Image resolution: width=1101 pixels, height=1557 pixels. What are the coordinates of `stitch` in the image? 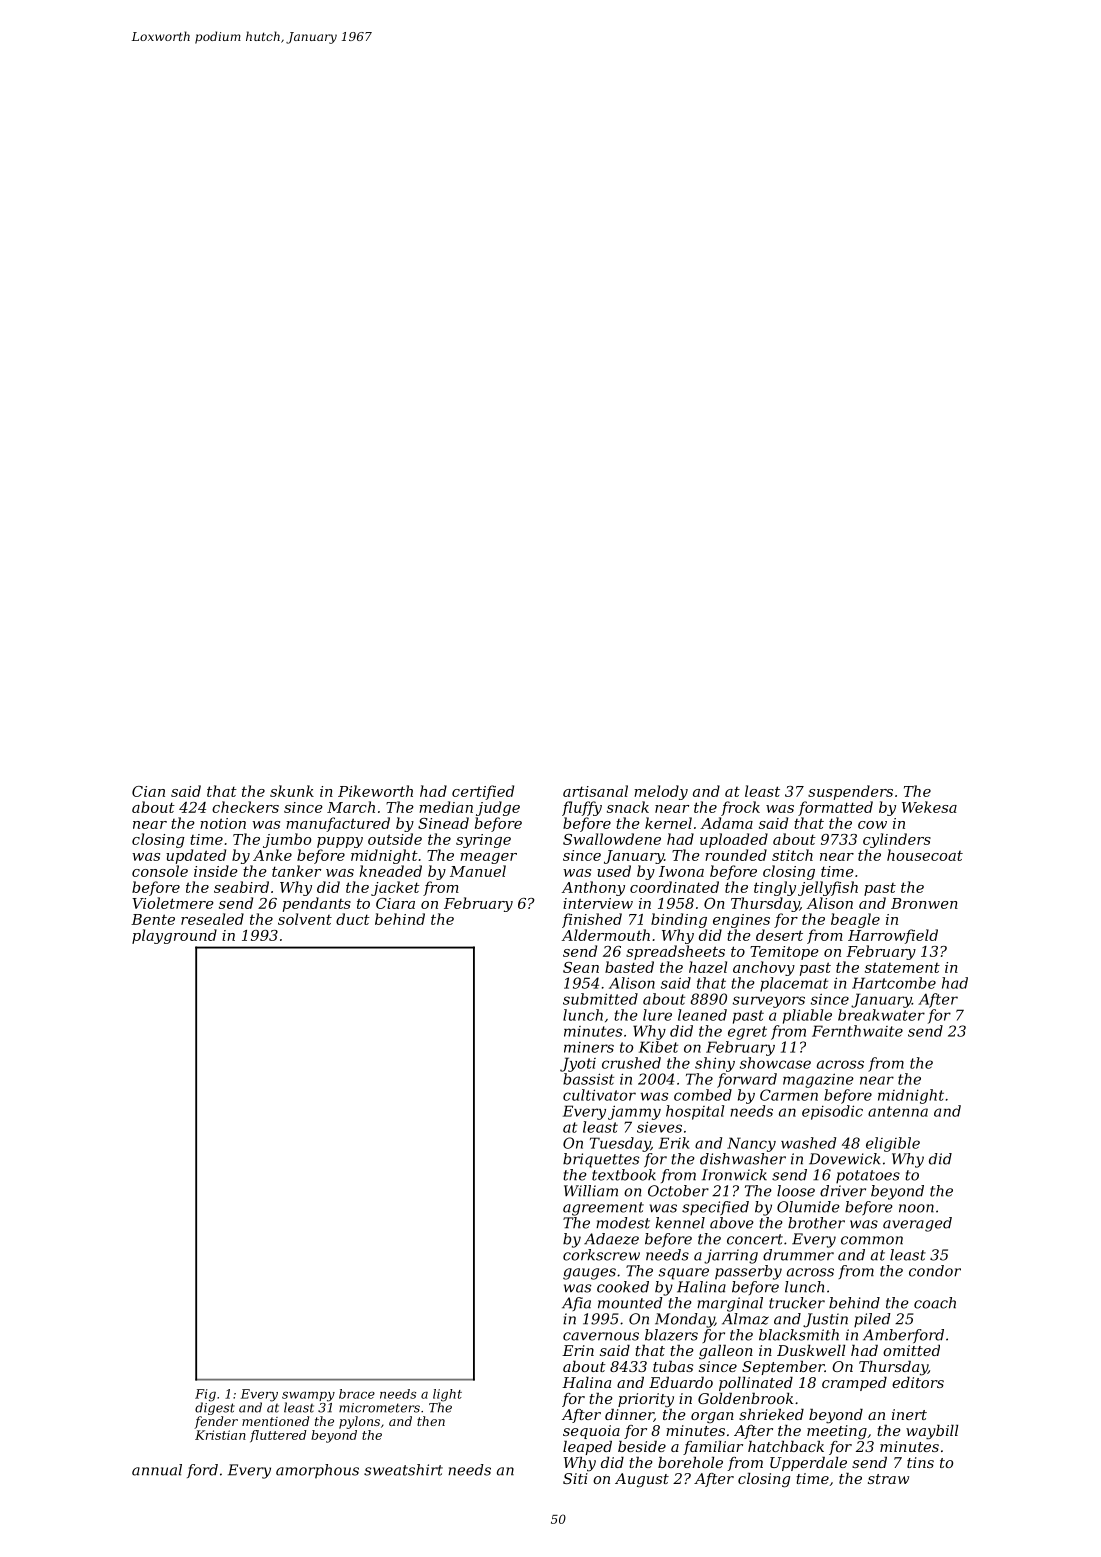 It's located at (792, 855).
